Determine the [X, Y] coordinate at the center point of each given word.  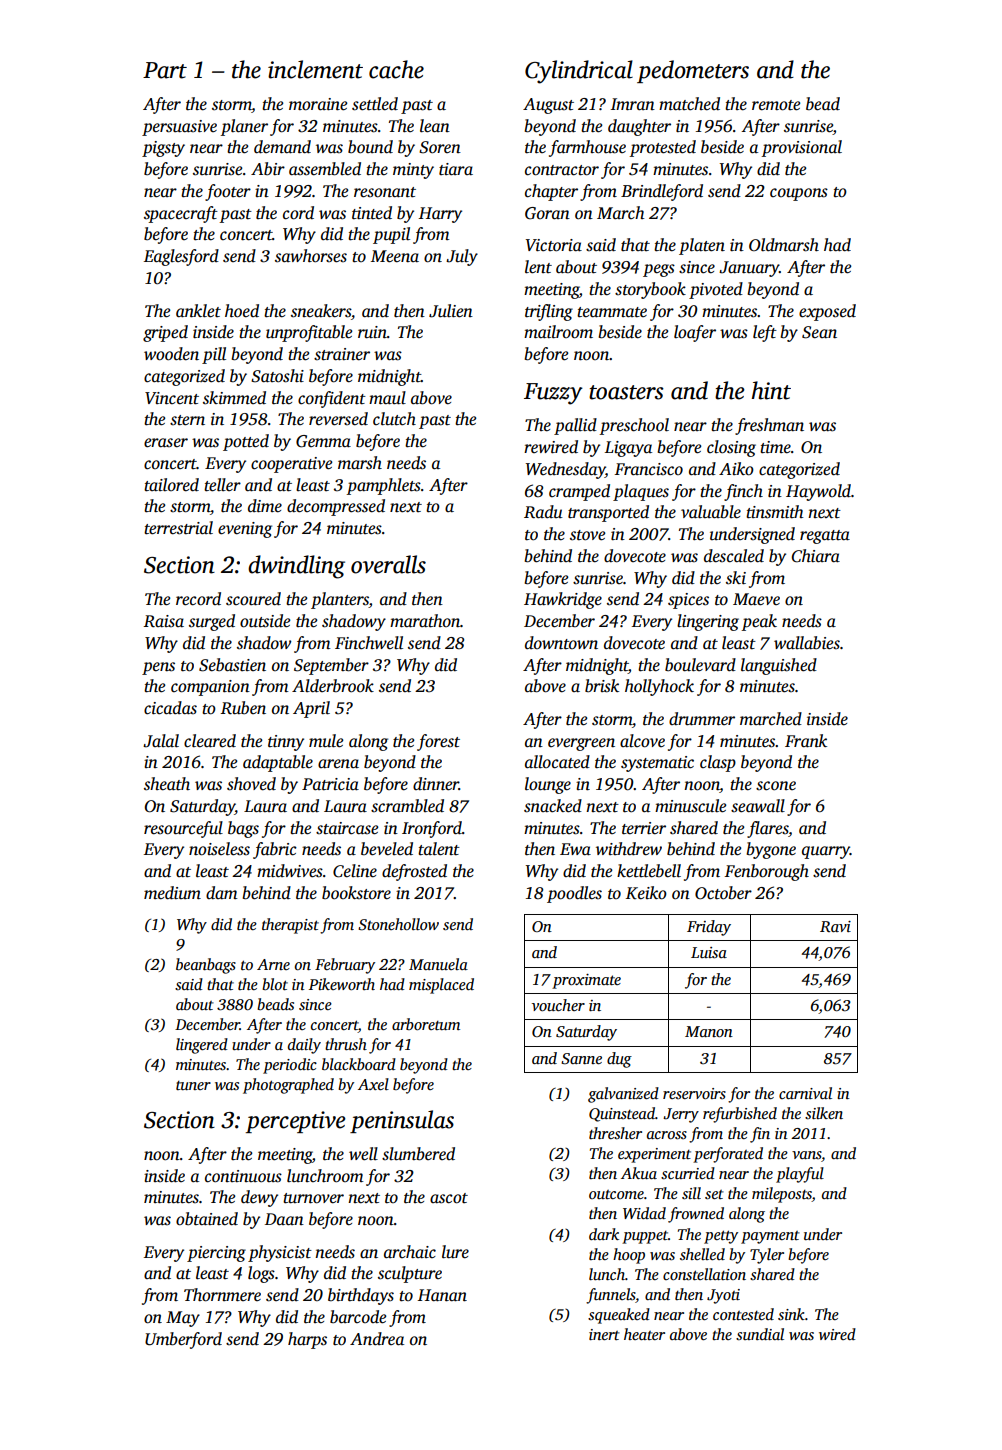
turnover [313, 1198]
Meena [395, 256]
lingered [202, 1046]
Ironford [432, 829]
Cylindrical [579, 72]
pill [214, 355]
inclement [315, 69]
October [723, 893]
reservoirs [694, 1093]
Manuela [438, 964]
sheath [167, 784]
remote [776, 105]
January [749, 269]
